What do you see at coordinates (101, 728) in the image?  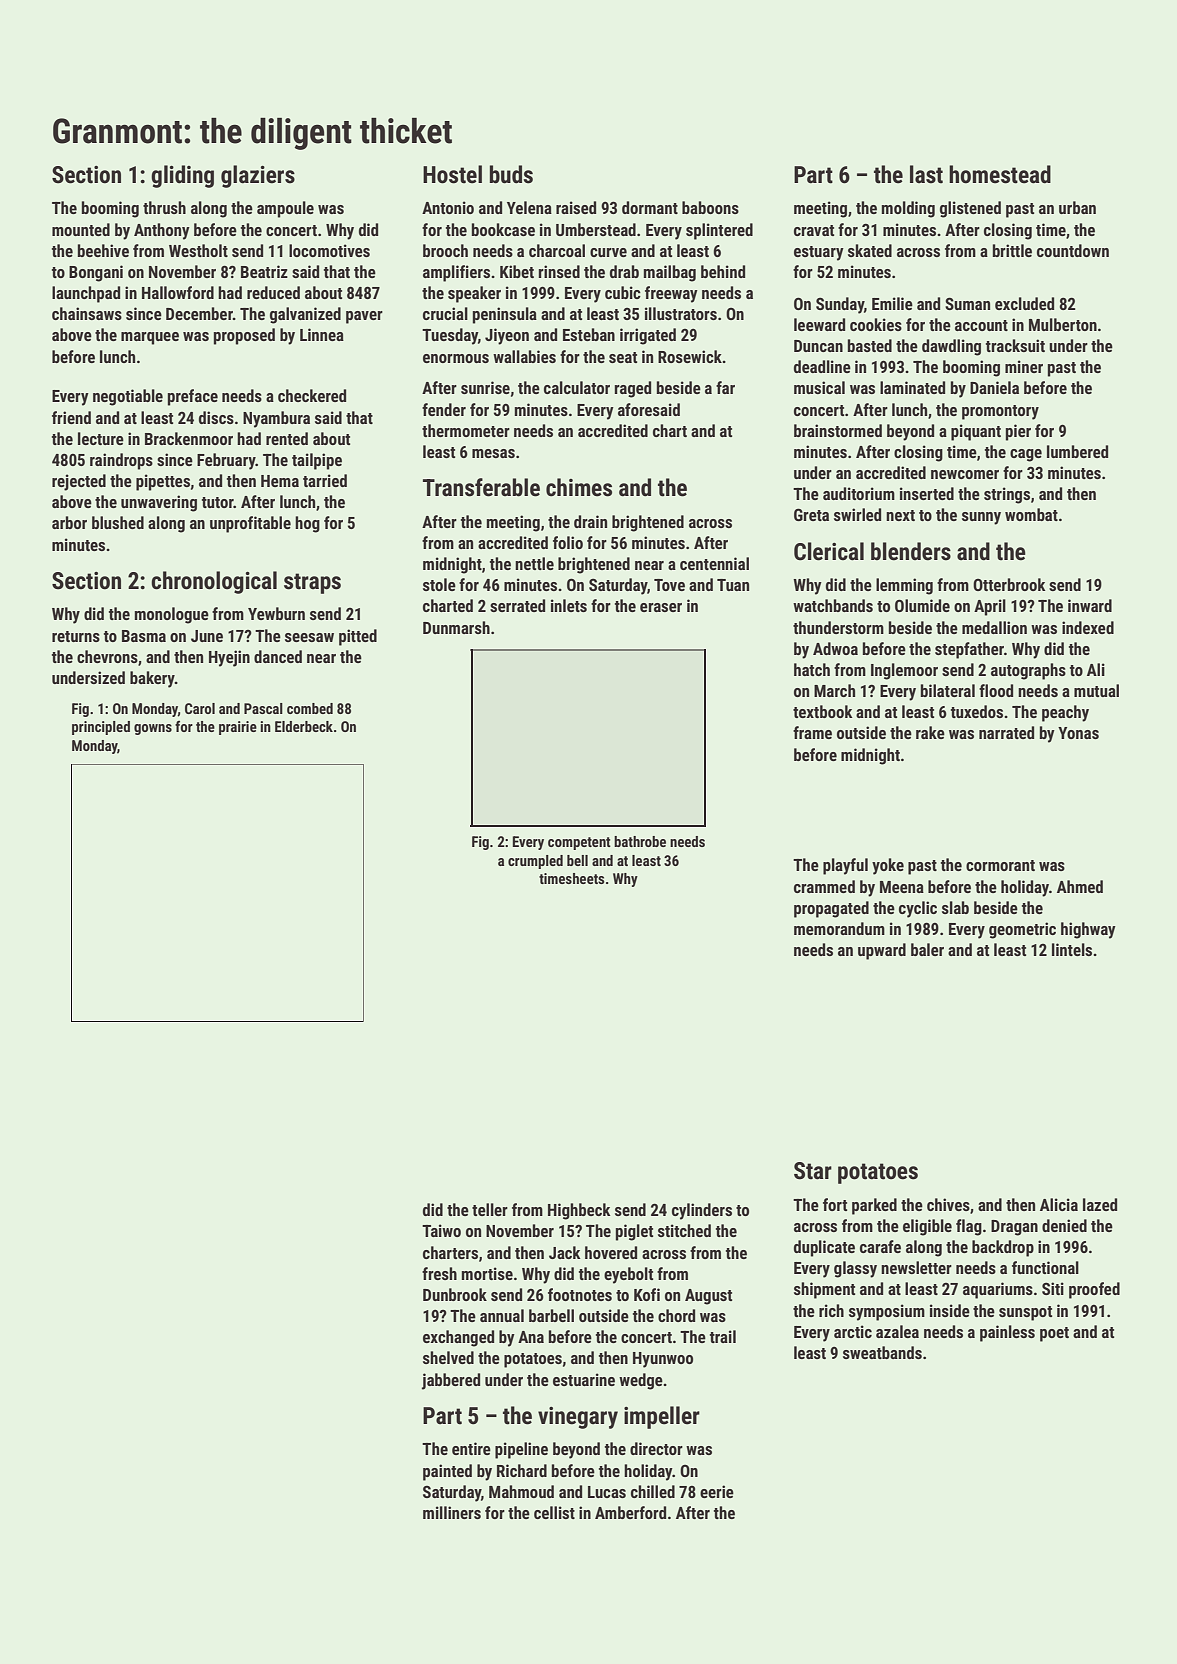 I see `principled` at bounding box center [101, 728].
